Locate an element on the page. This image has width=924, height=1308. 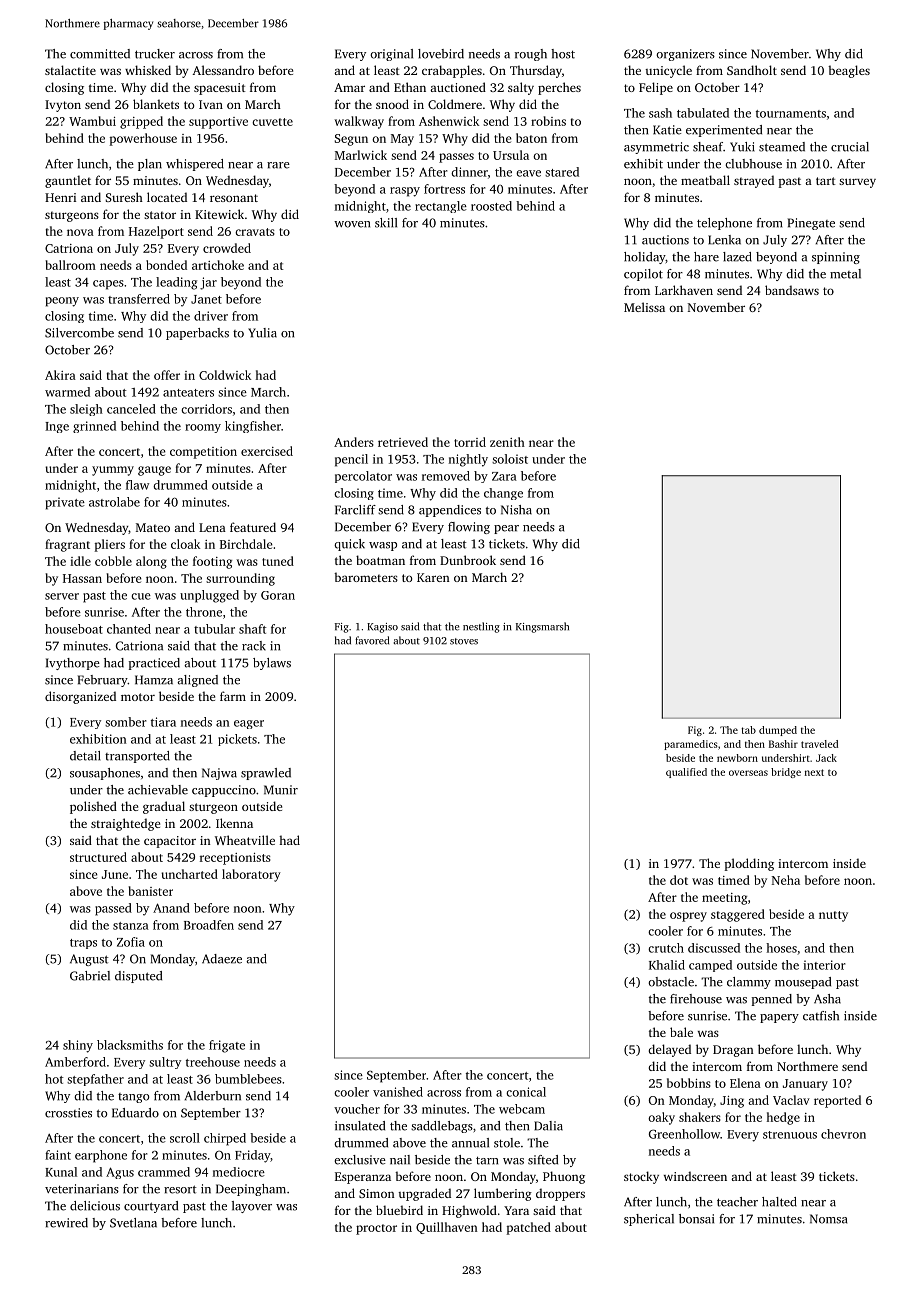
trucker is located at coordinates (155, 54).
